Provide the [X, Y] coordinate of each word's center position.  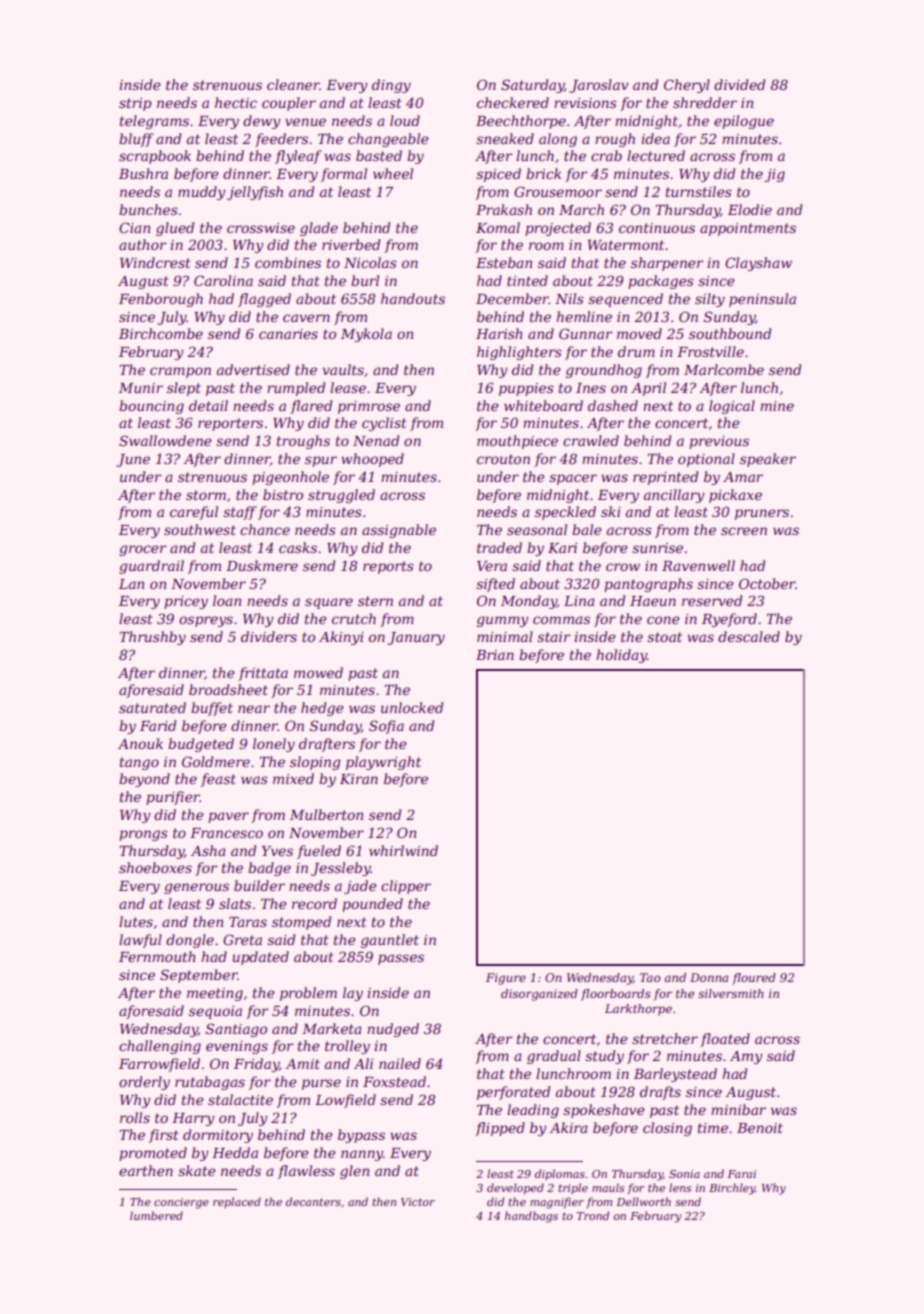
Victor [418, 1202]
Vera [492, 566]
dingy [391, 86]
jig [775, 175]
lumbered [156, 1215]
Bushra [143, 173]
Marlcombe [724, 369]
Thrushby [152, 638]
